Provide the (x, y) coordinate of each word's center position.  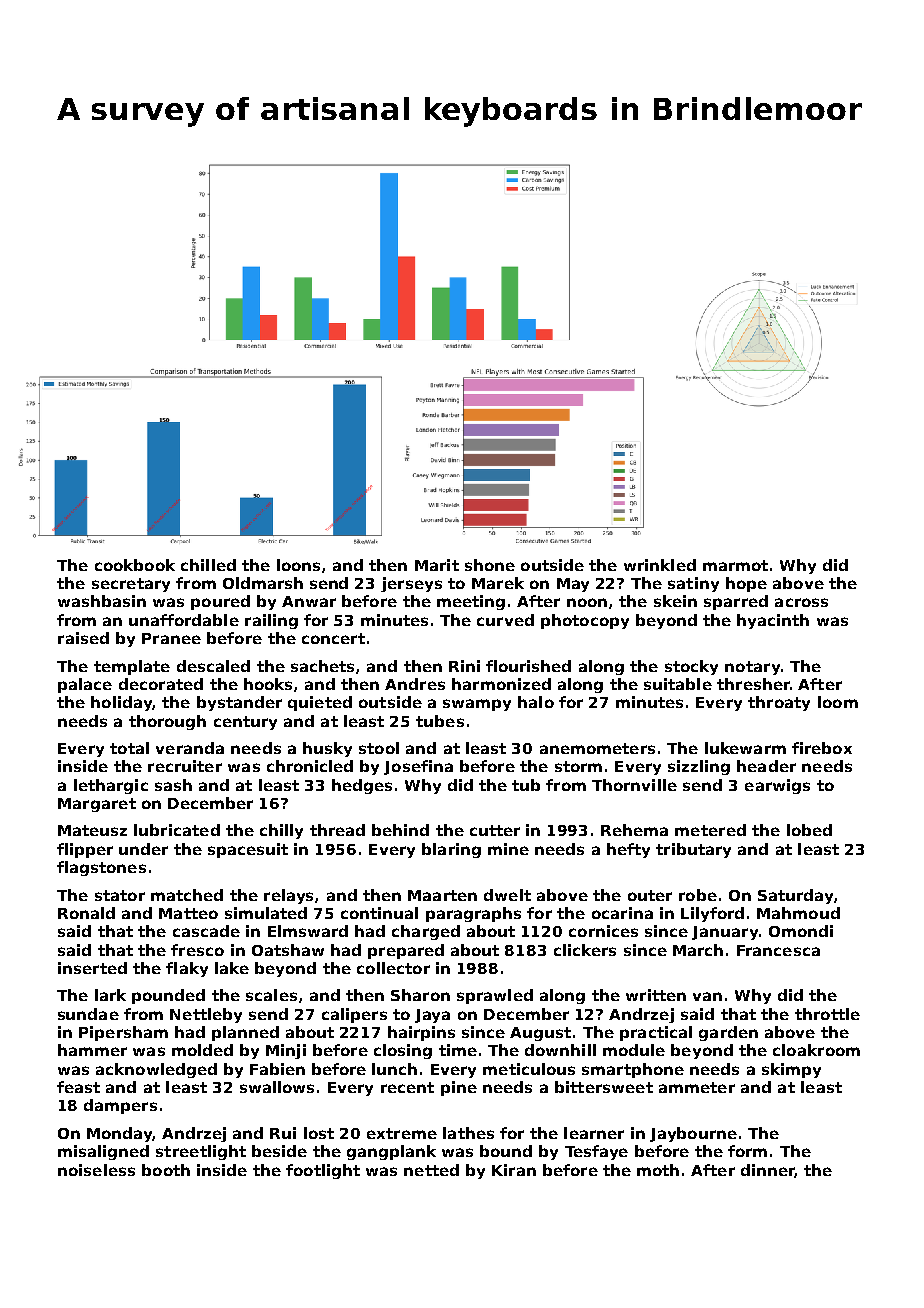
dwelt (507, 895)
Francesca (778, 950)
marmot (735, 565)
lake (232, 968)
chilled (208, 565)
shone (490, 565)
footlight (323, 1171)
